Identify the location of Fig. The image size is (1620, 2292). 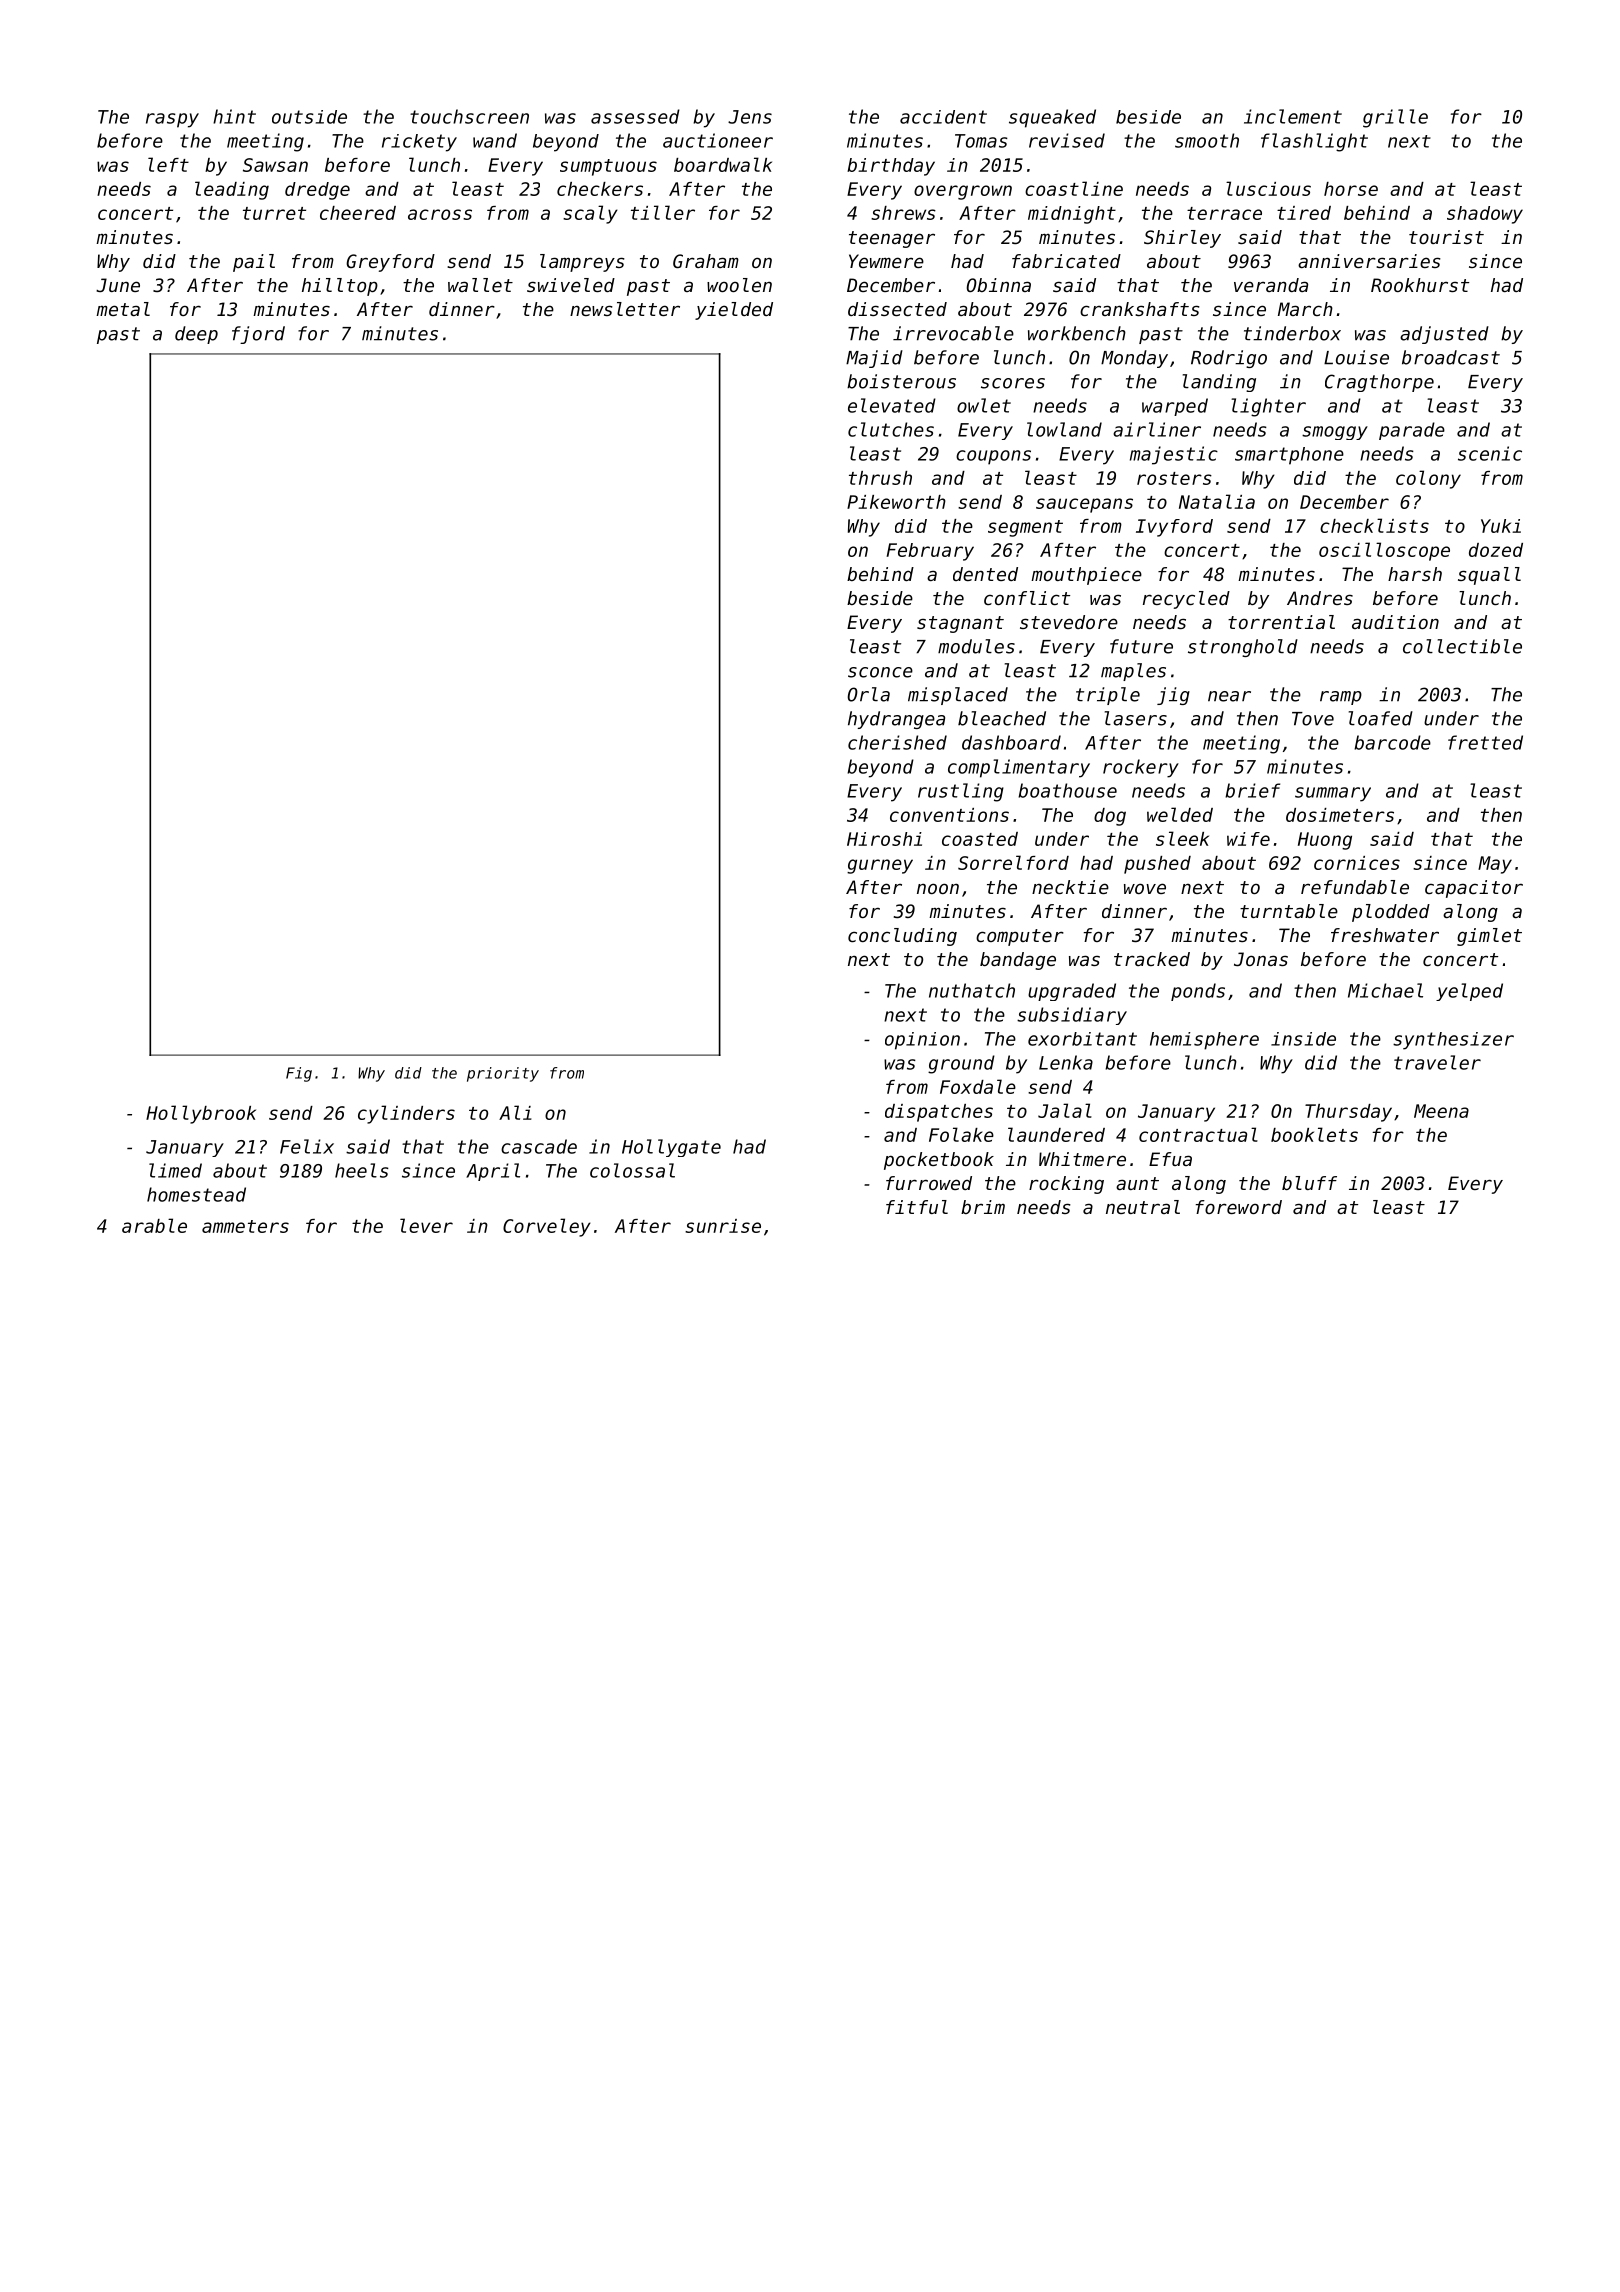
(299, 1074).
